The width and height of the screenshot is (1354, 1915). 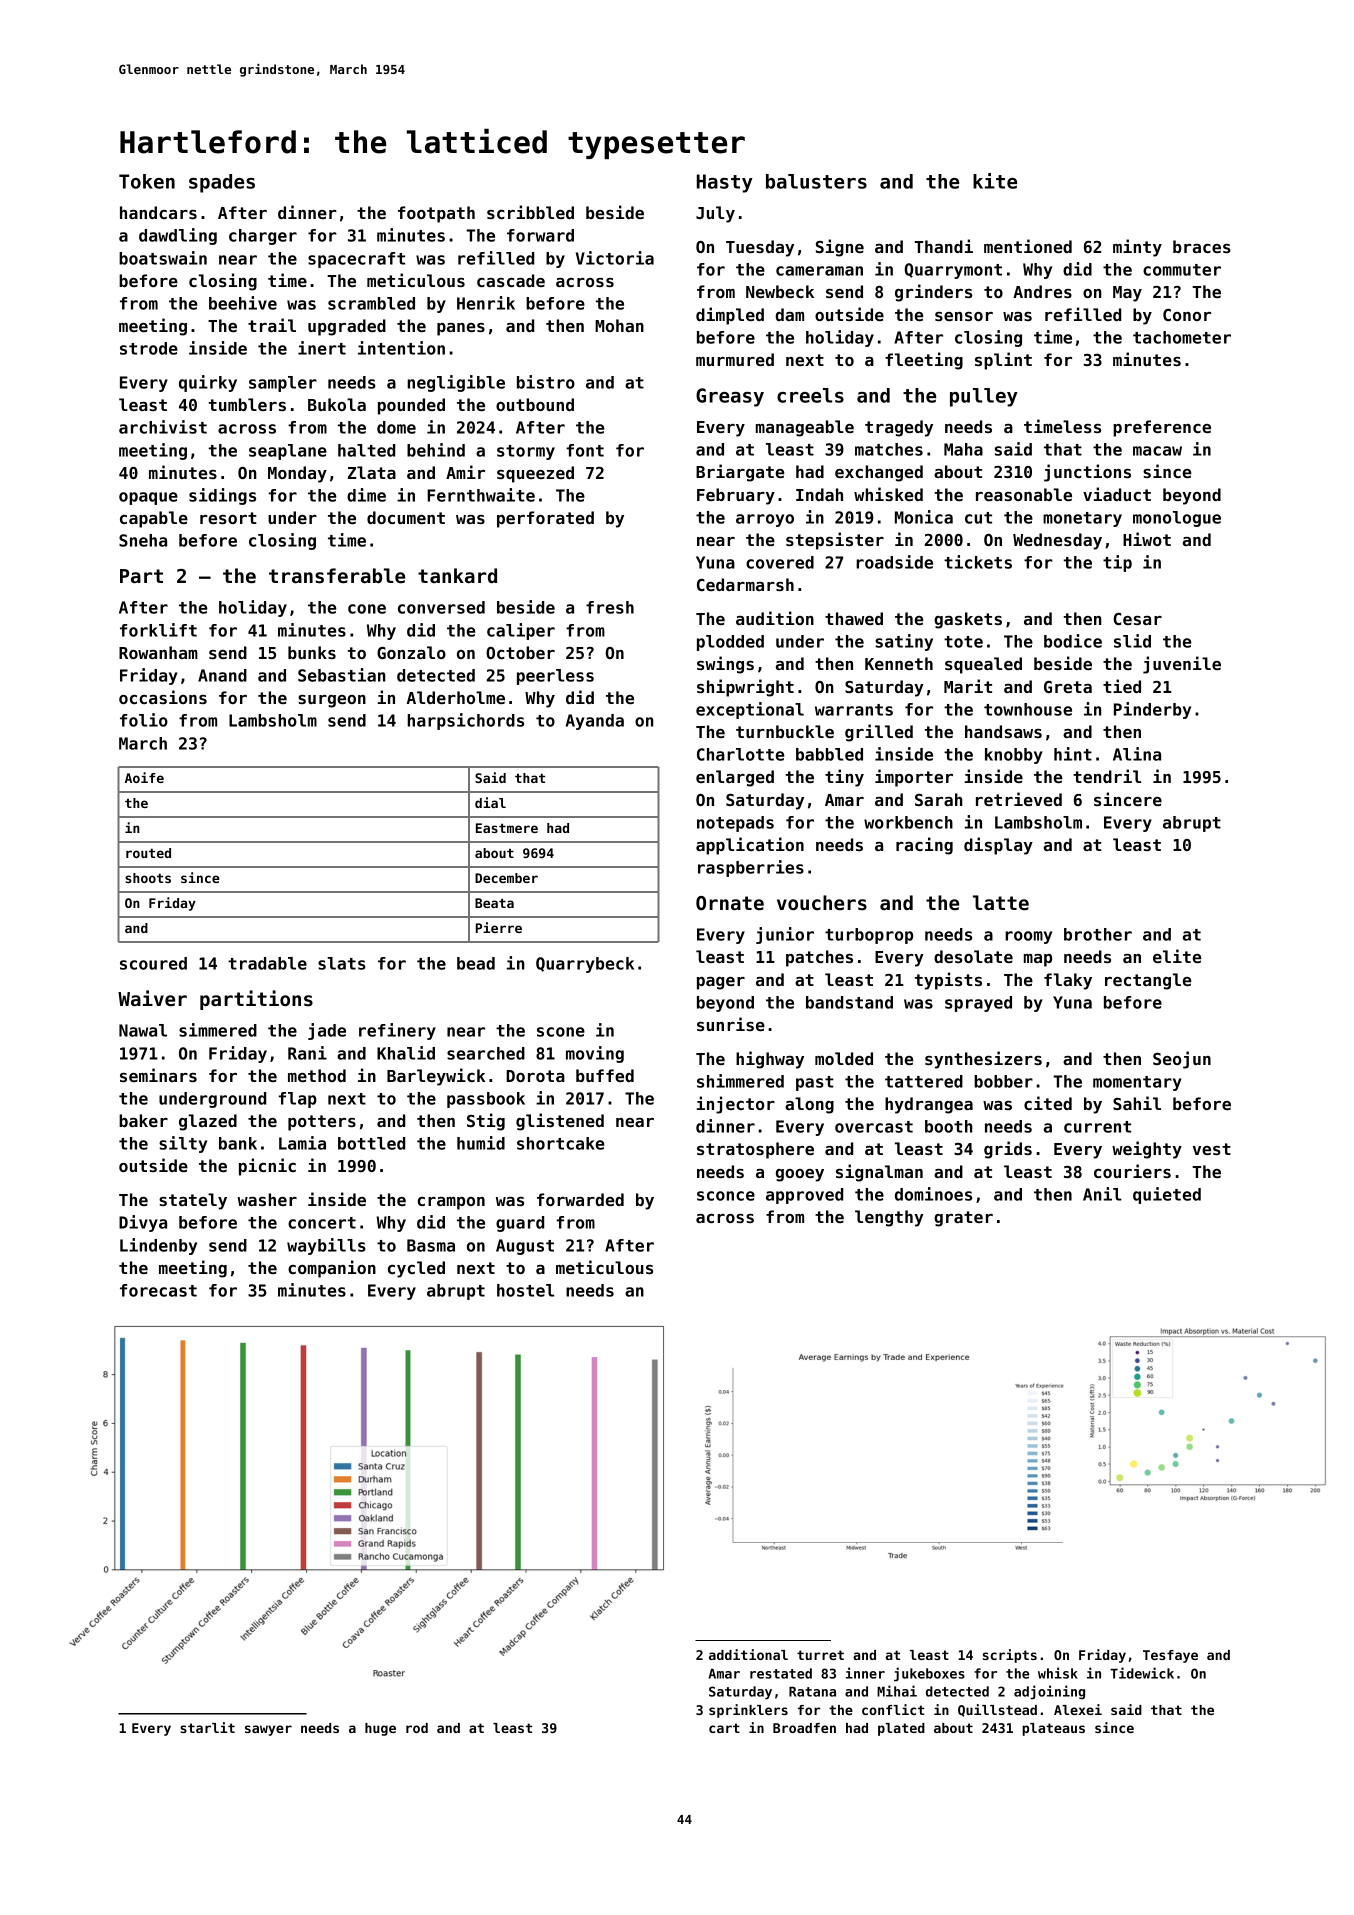 I want to click on balusters, so click(x=816, y=181).
